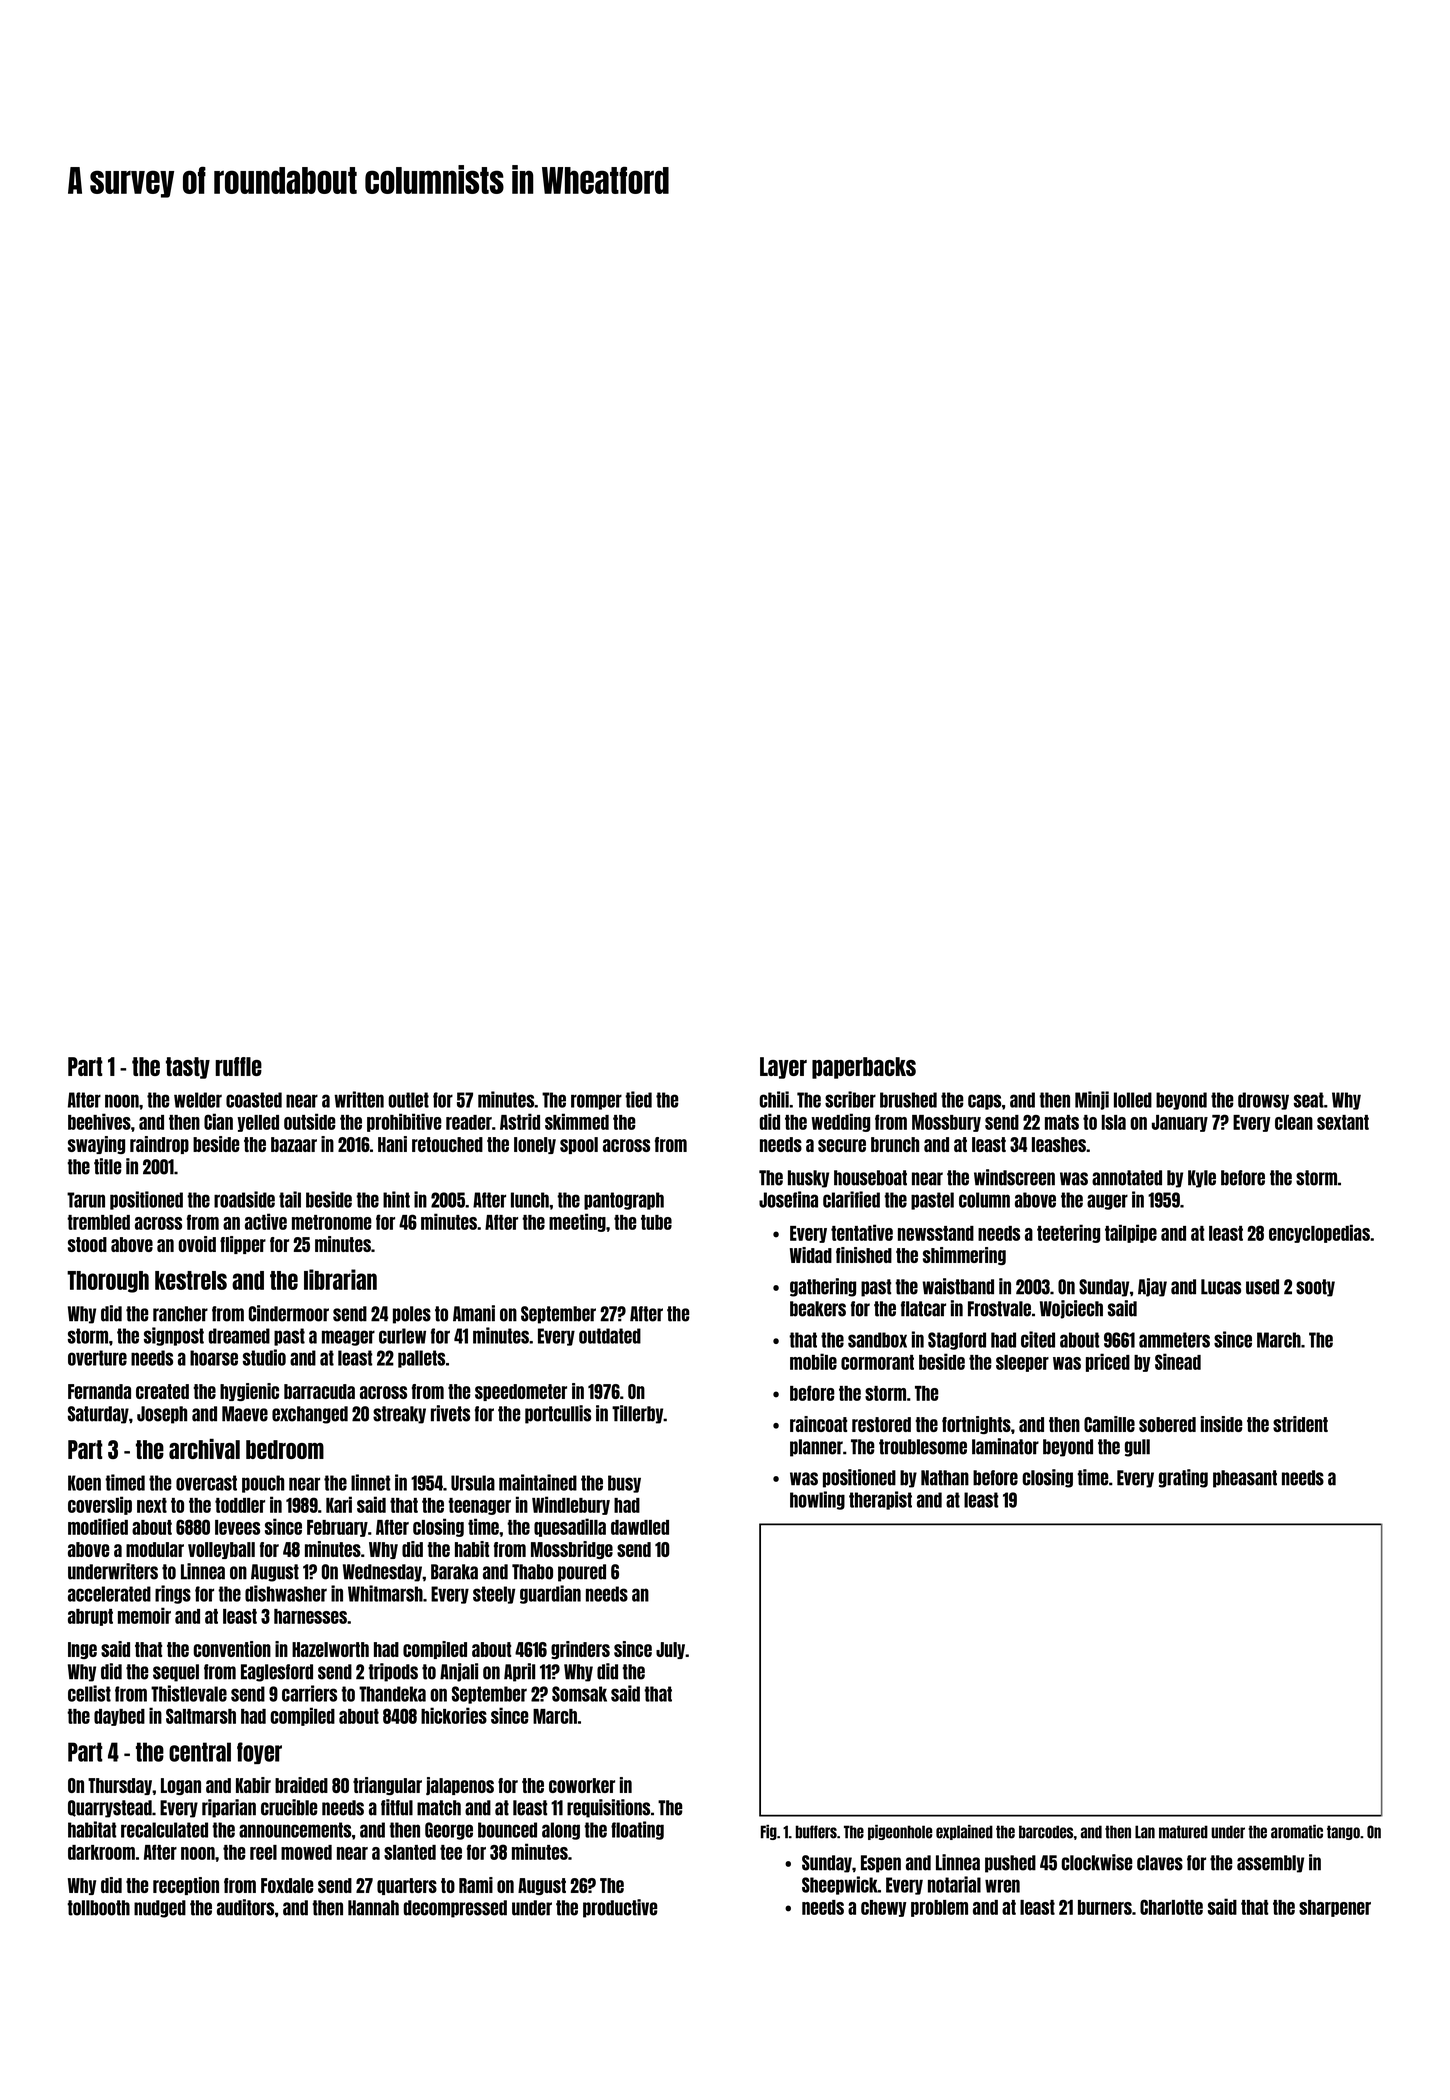 Image resolution: width=1450 pixels, height=2100 pixels. Describe the element at coordinates (285, 1449) in the page. I see `bedroom` at that location.
